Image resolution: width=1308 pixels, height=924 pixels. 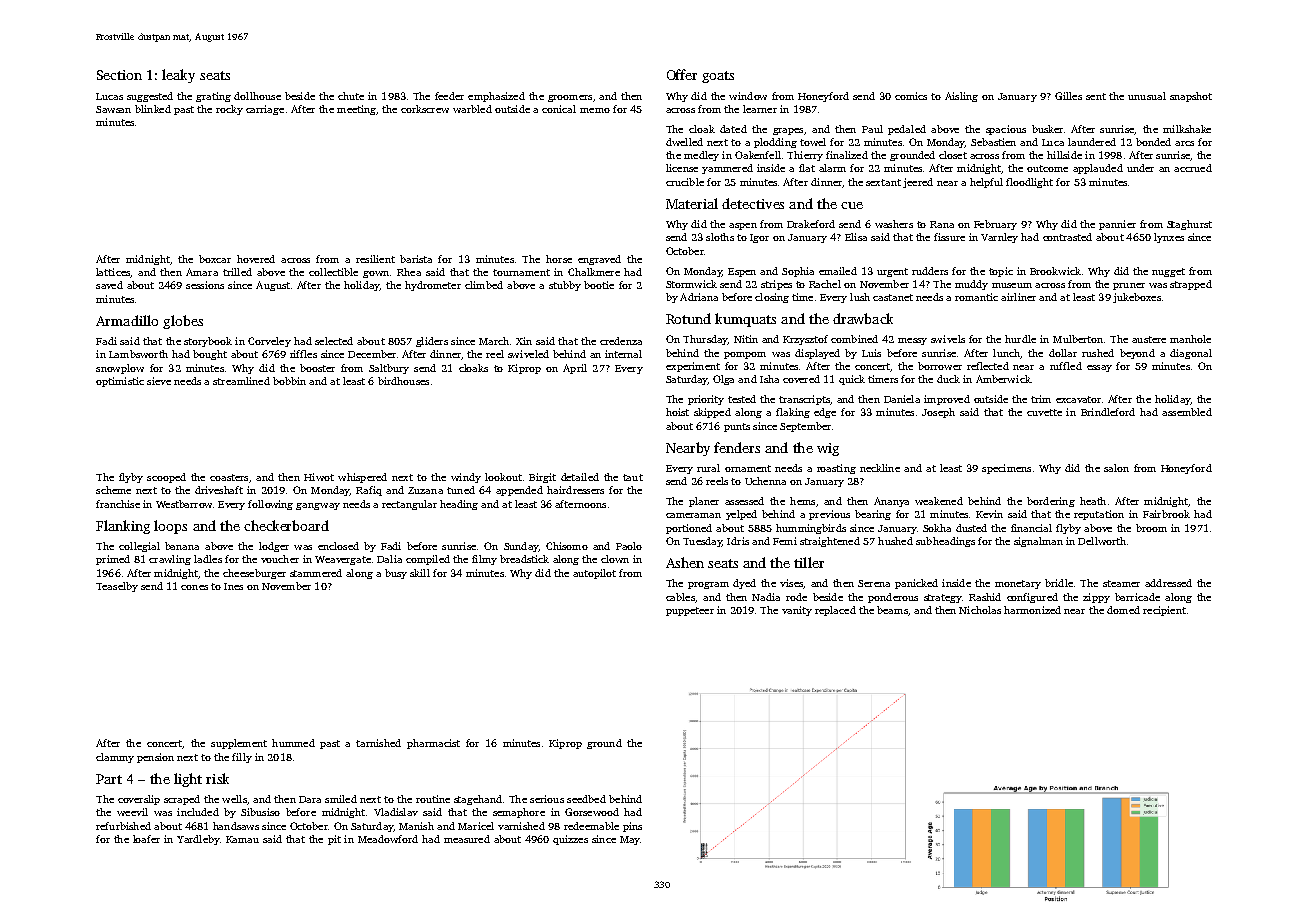 I want to click on Idris, so click(x=738, y=541).
